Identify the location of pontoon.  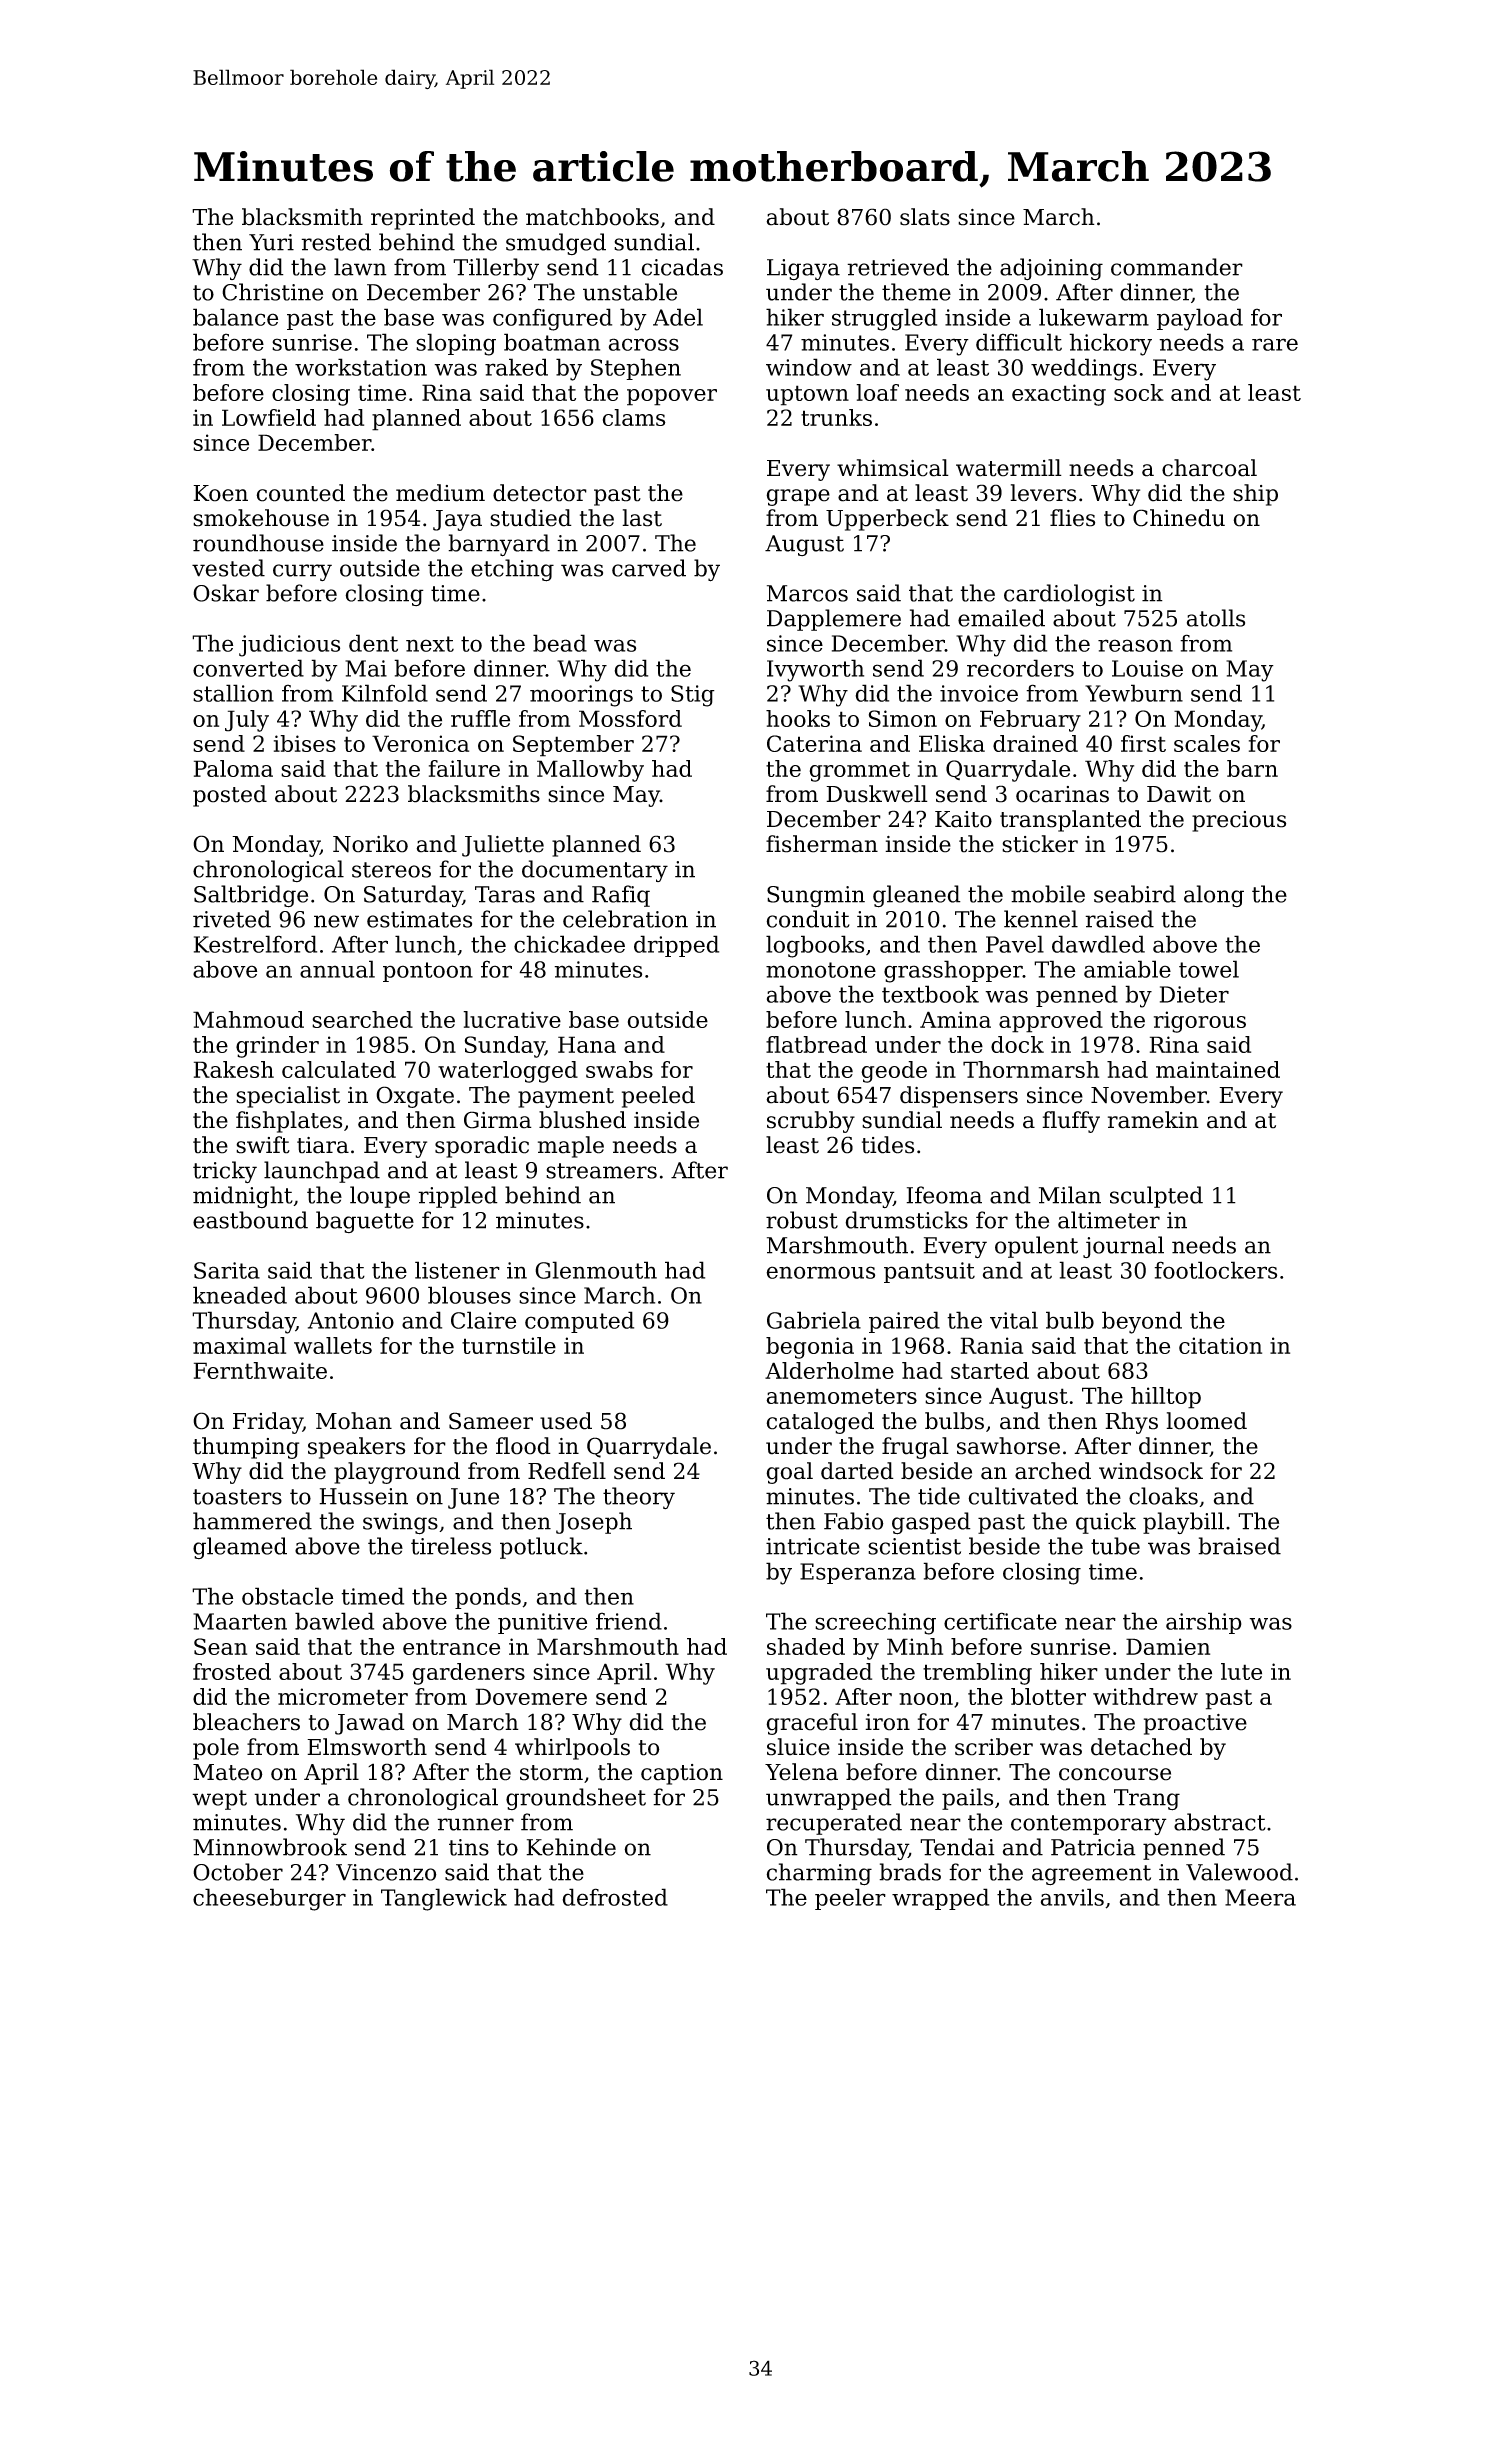
(428, 972).
